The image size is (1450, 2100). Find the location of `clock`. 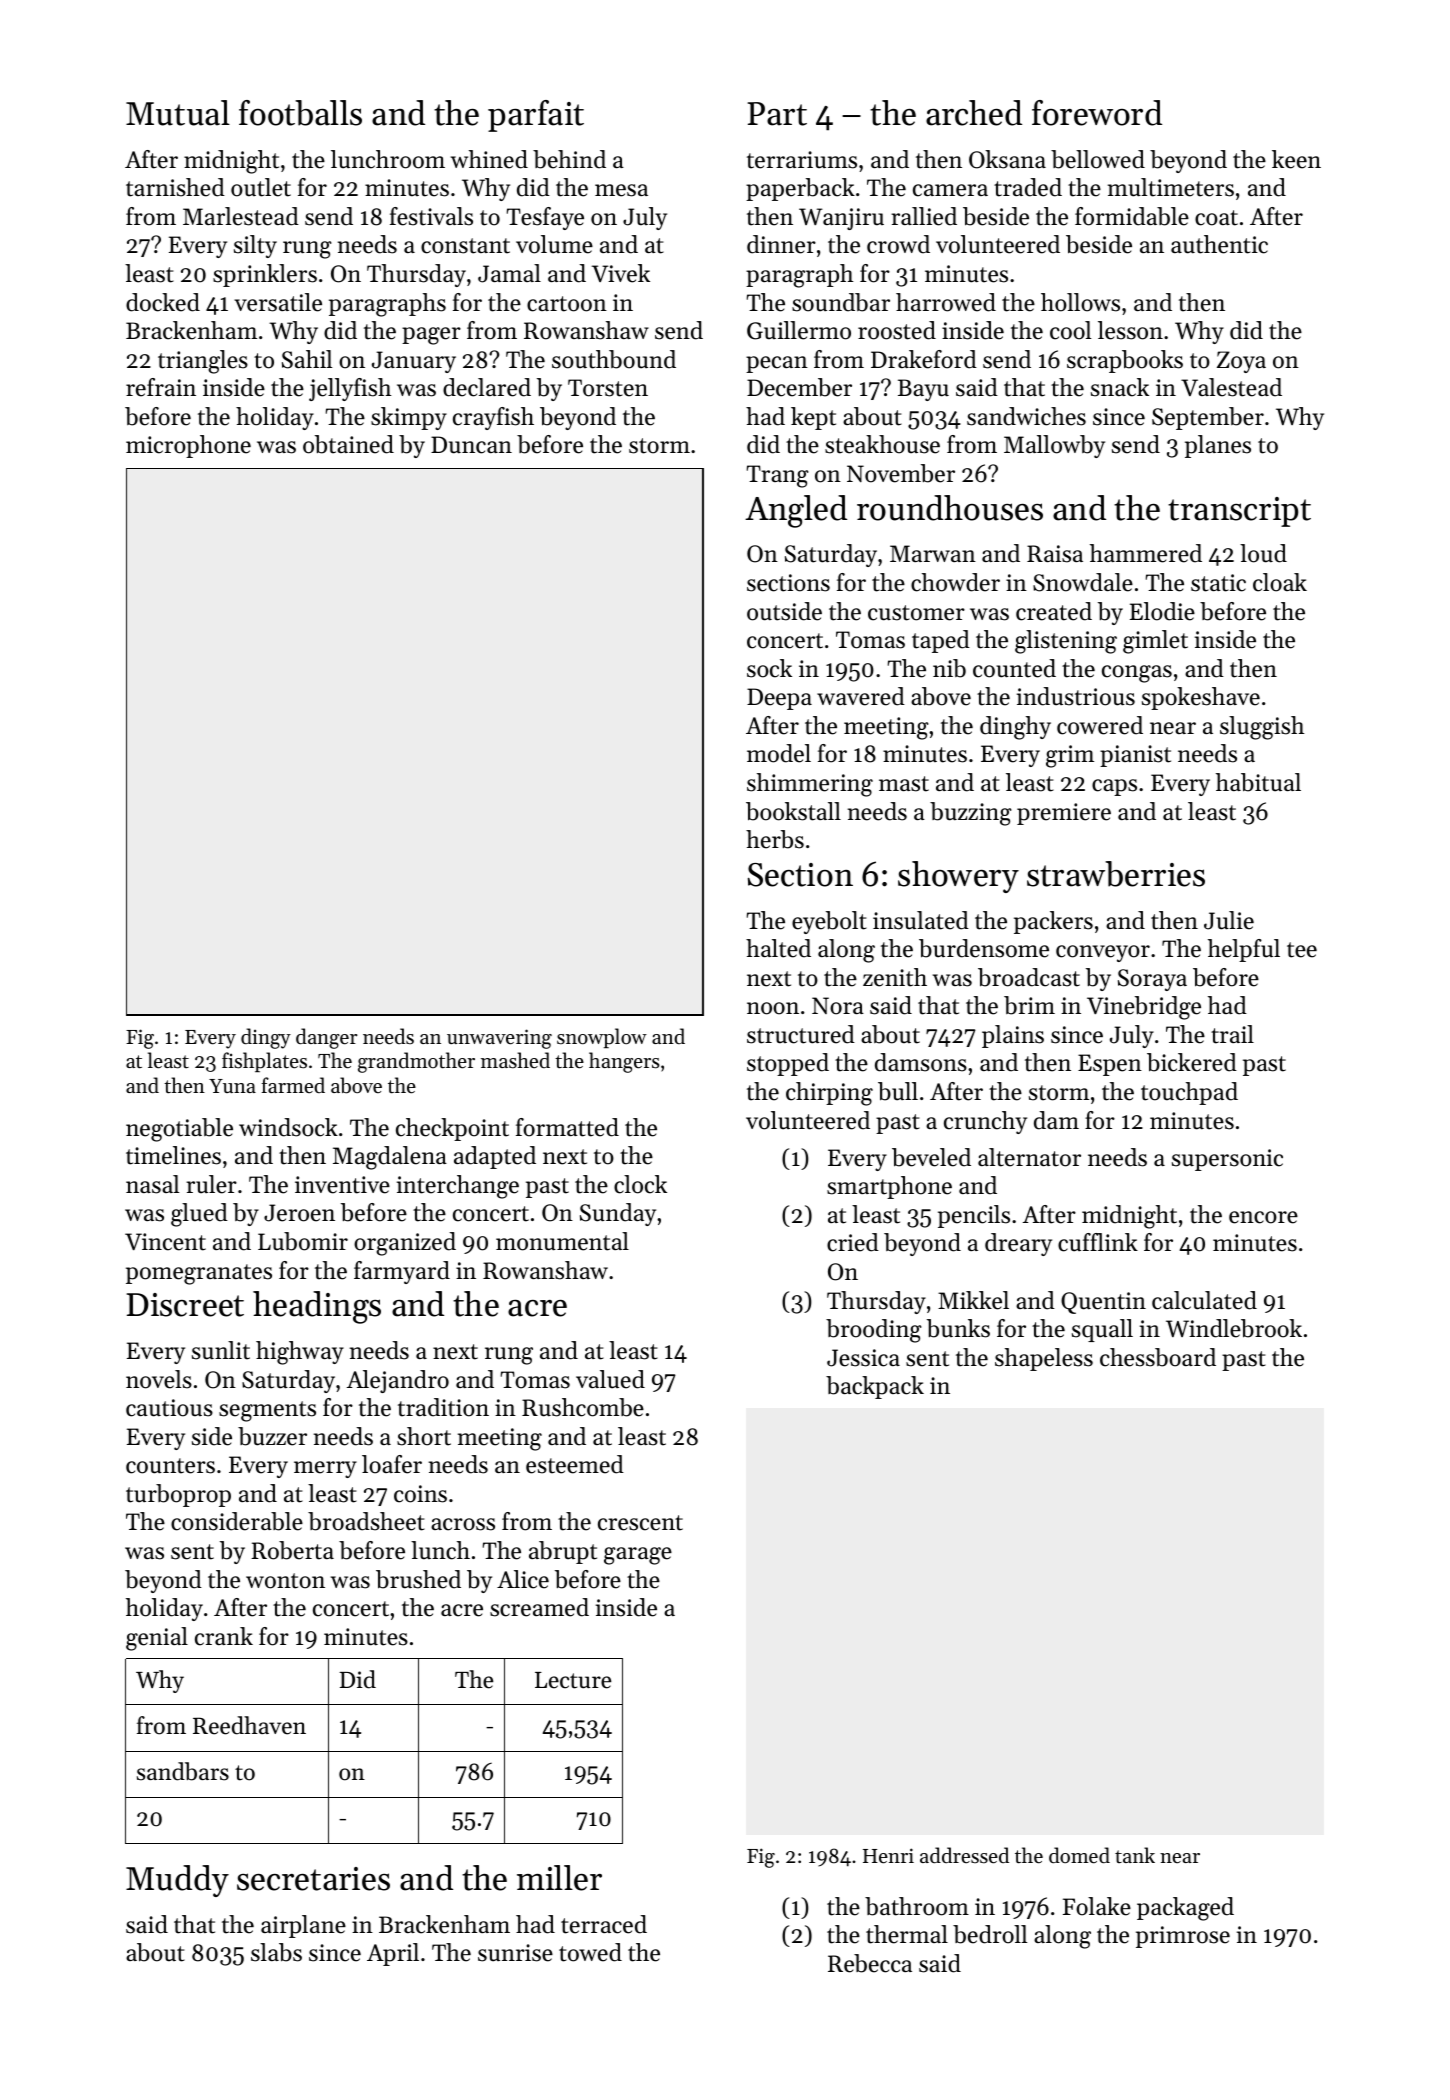

clock is located at coordinates (640, 1184).
